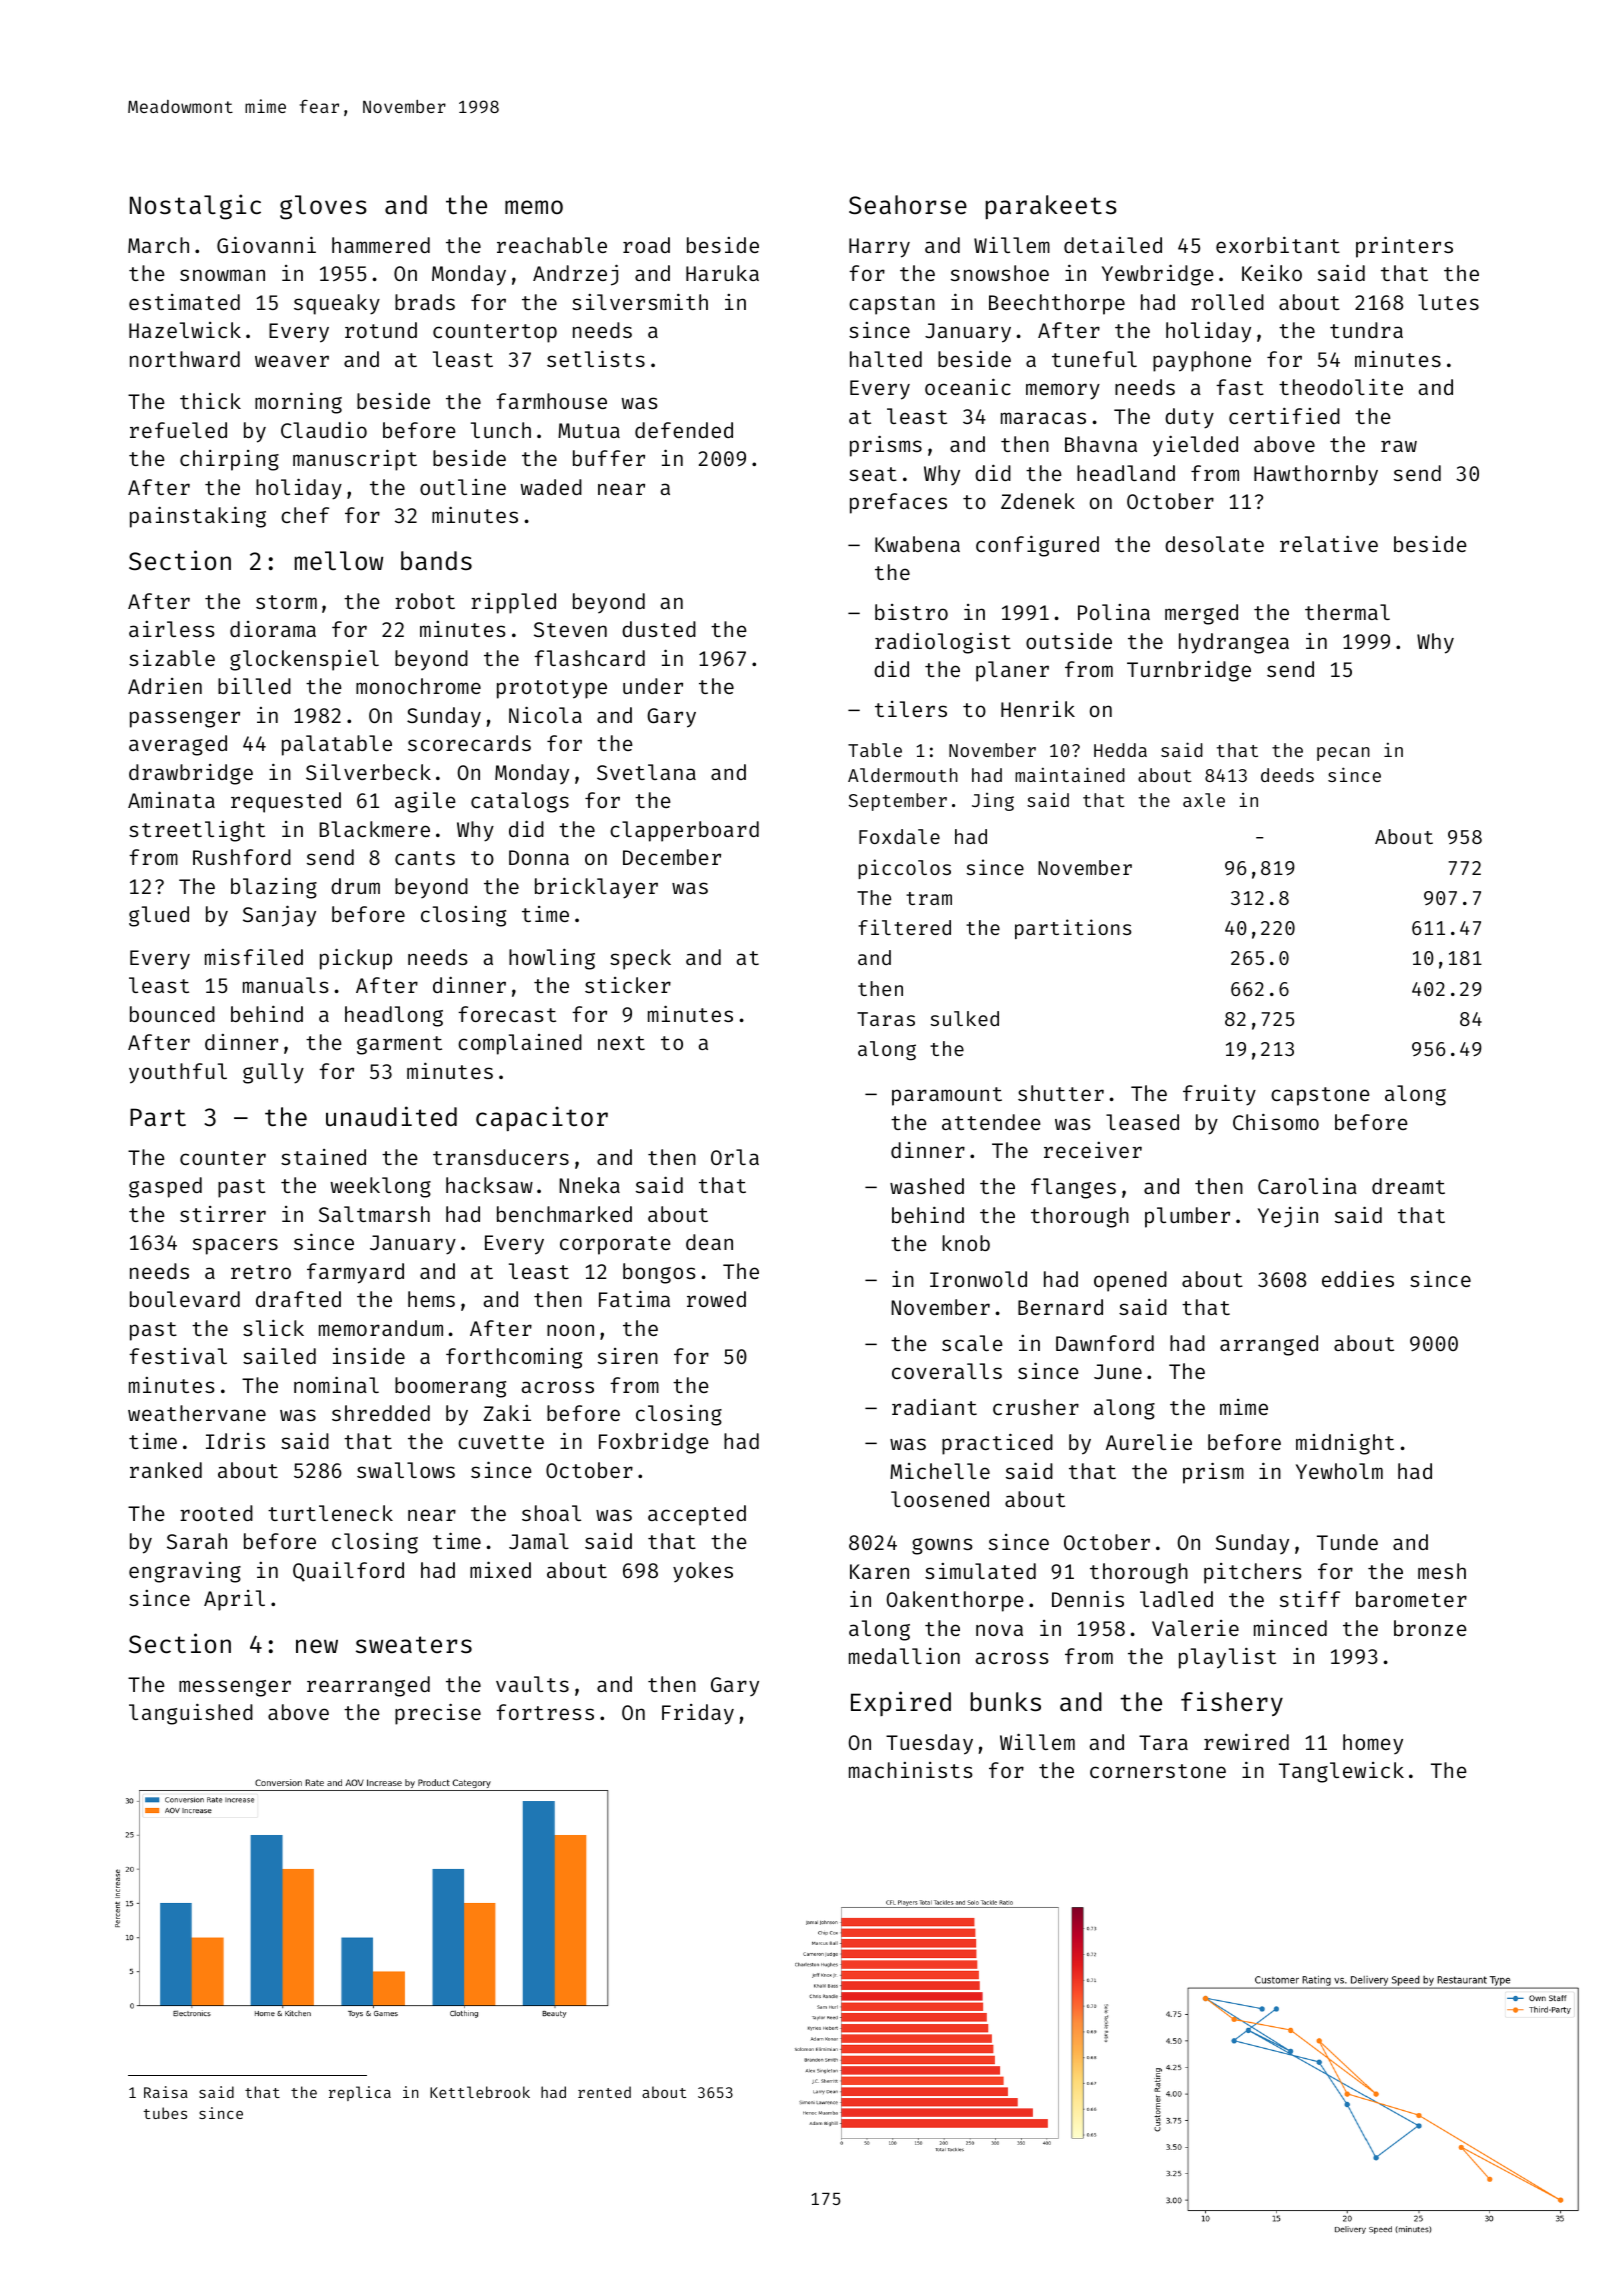 This screenshot has height=2292, width=1620. I want to click on machinists, so click(910, 1770).
